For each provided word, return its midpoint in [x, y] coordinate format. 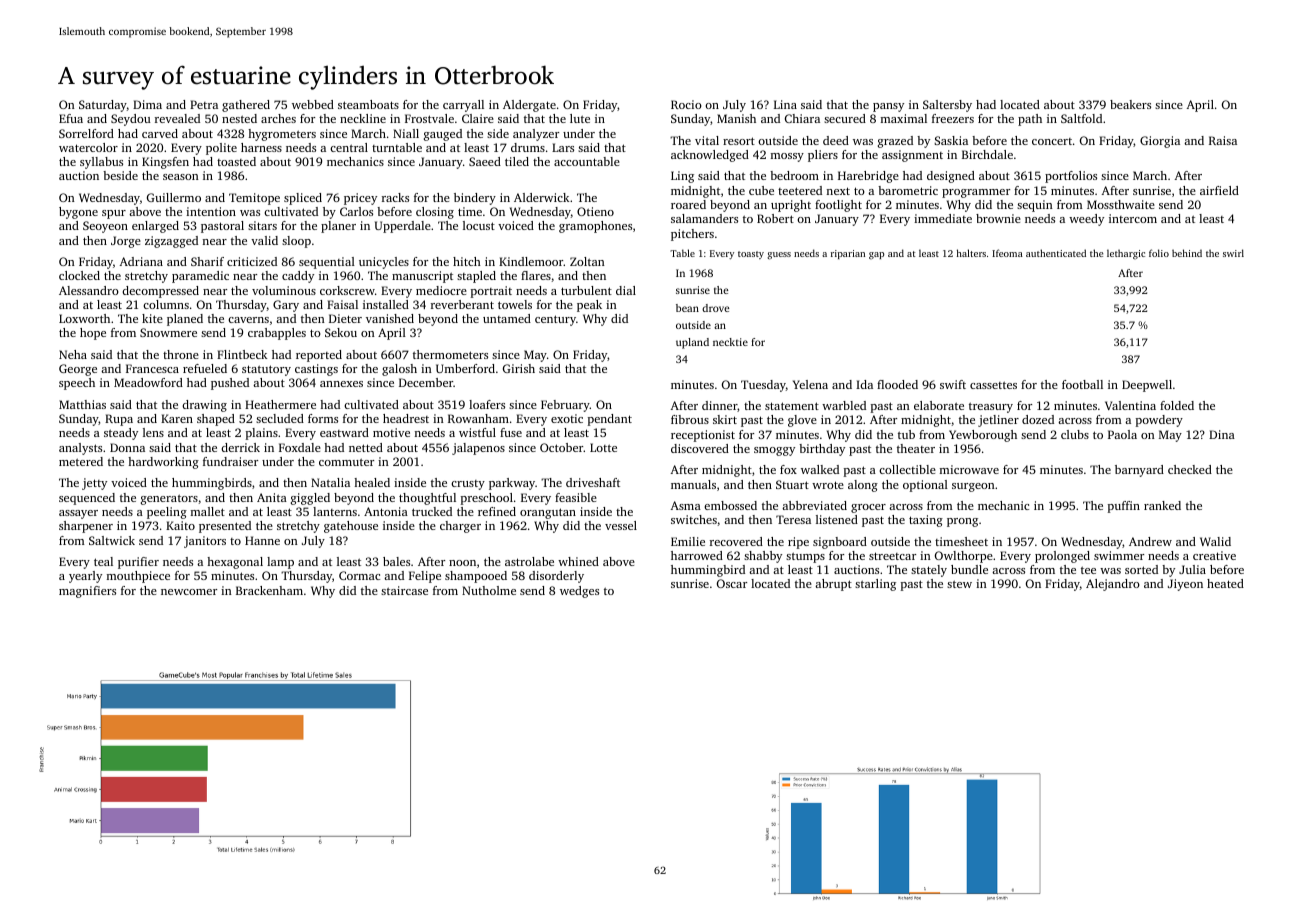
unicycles [384, 263]
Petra [204, 104]
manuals [693, 484]
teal [103, 561]
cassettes [993, 385]
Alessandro [89, 290]
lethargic [1126, 254]
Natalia [330, 482]
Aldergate [529, 106]
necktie [730, 342]
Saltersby [947, 106]
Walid [1215, 541]
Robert [775, 218]
